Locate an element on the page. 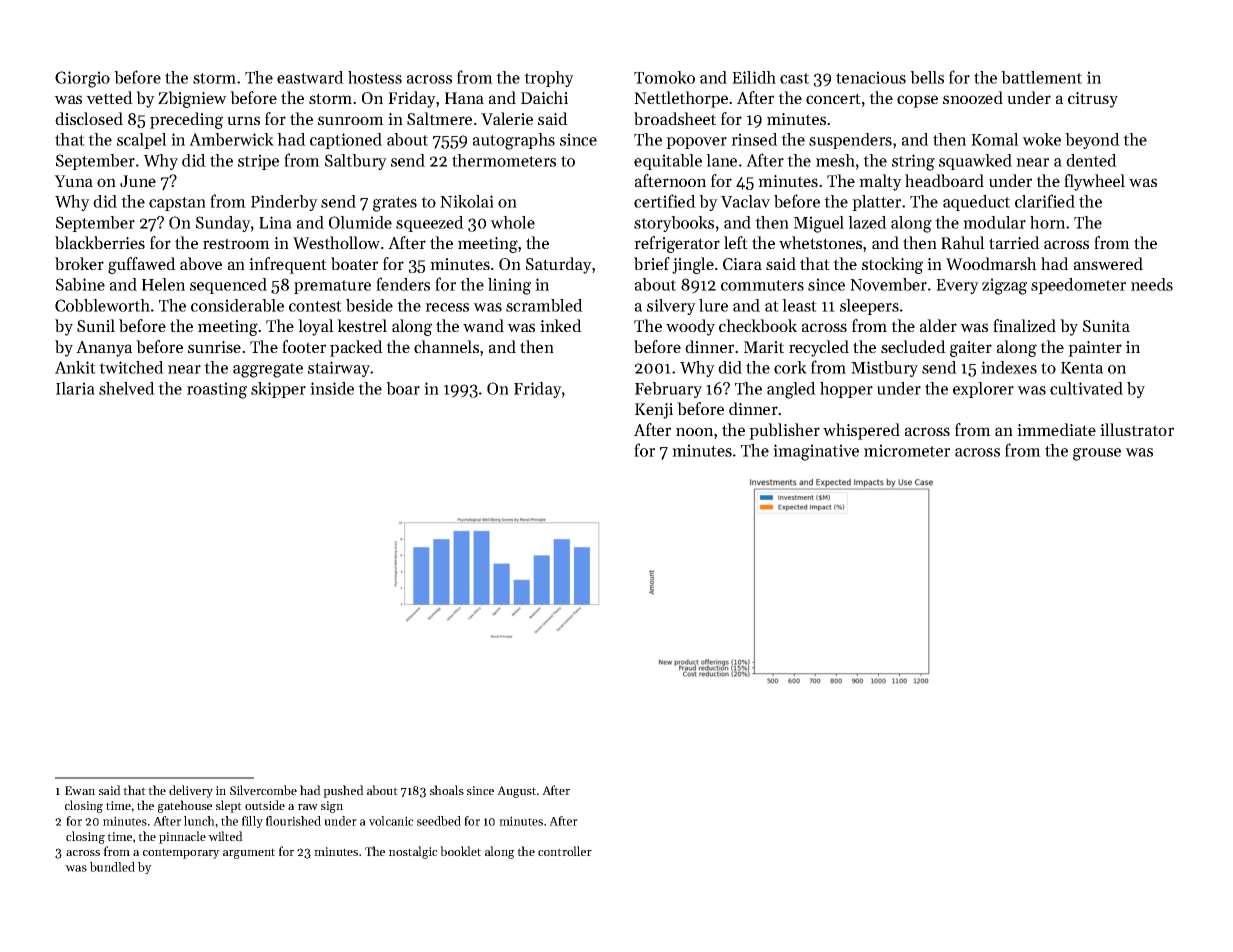 This document has width=1233, height=952. Zbigniew is located at coordinates (192, 99).
